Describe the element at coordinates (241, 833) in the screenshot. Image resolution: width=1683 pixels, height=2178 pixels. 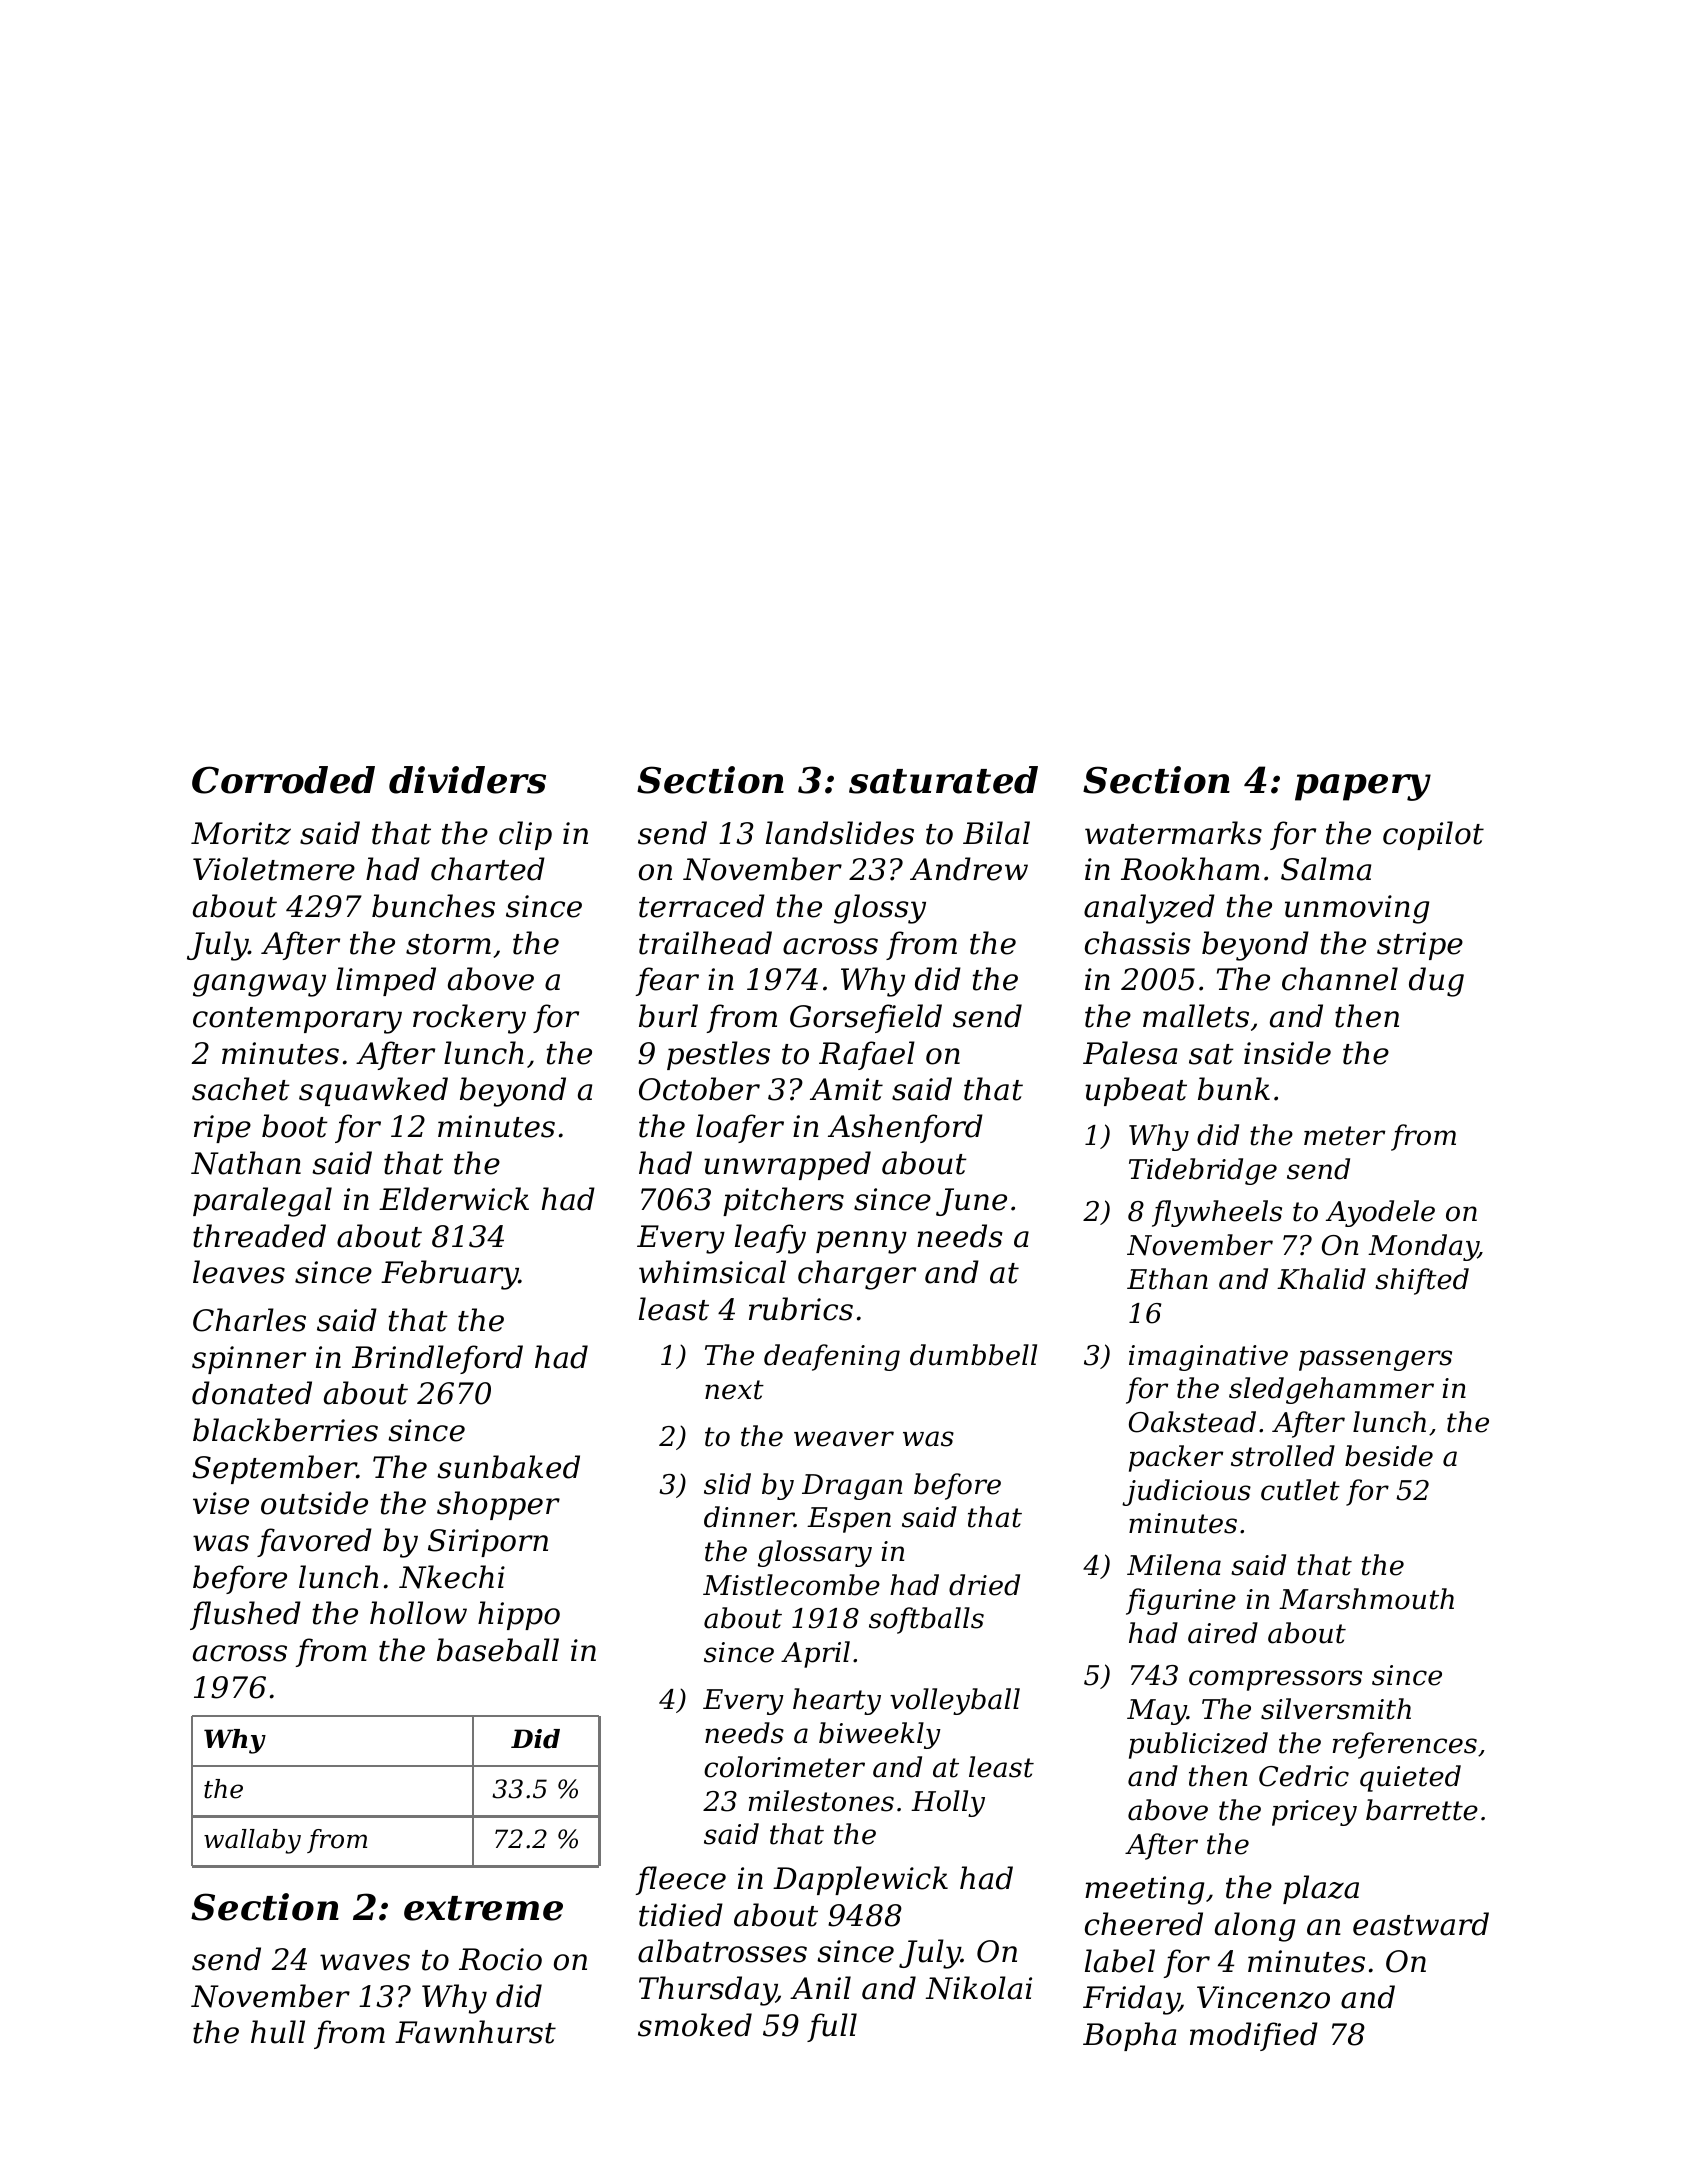
I see `Moritz` at that location.
